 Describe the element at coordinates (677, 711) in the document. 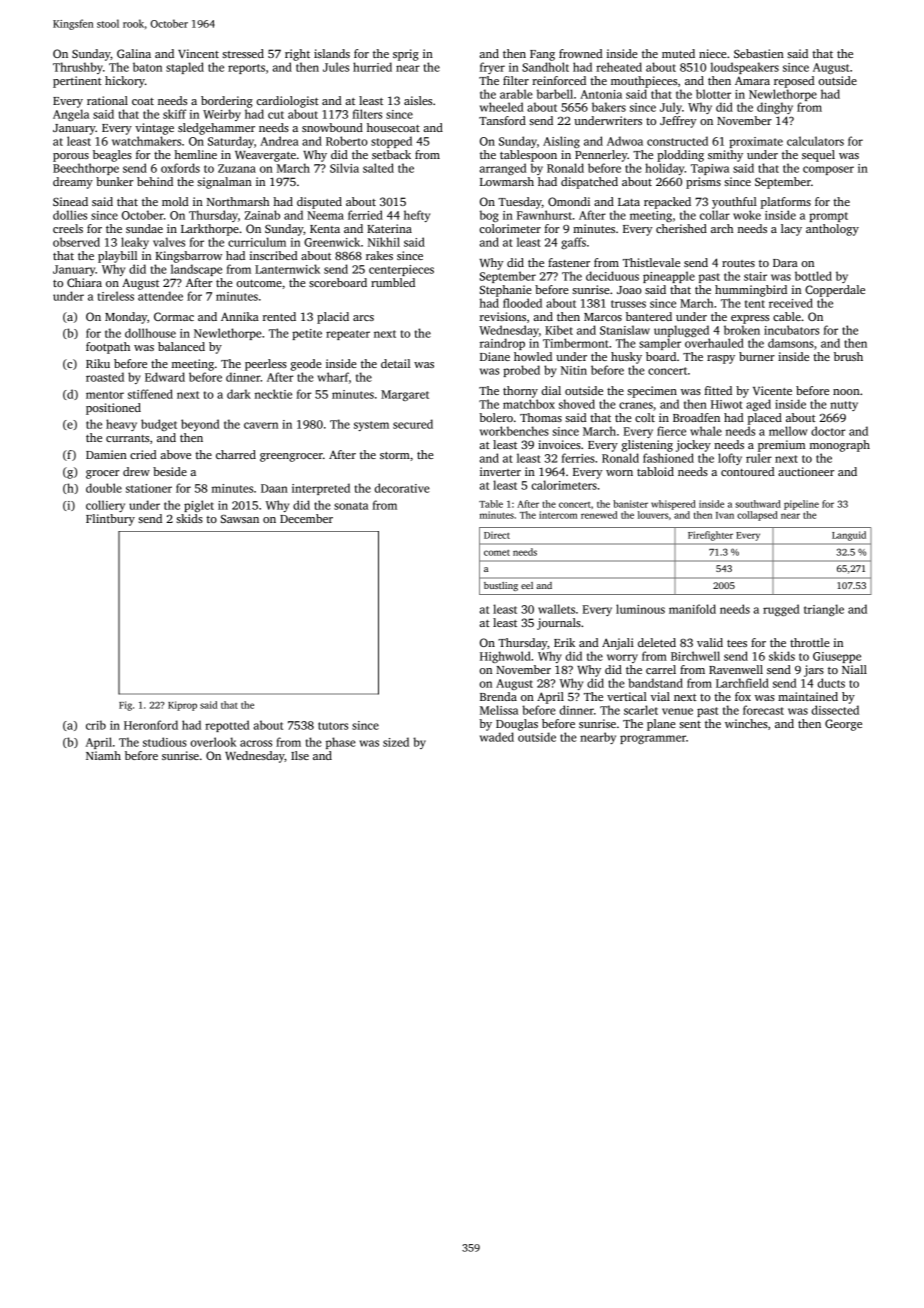

I see `venue` at that location.
